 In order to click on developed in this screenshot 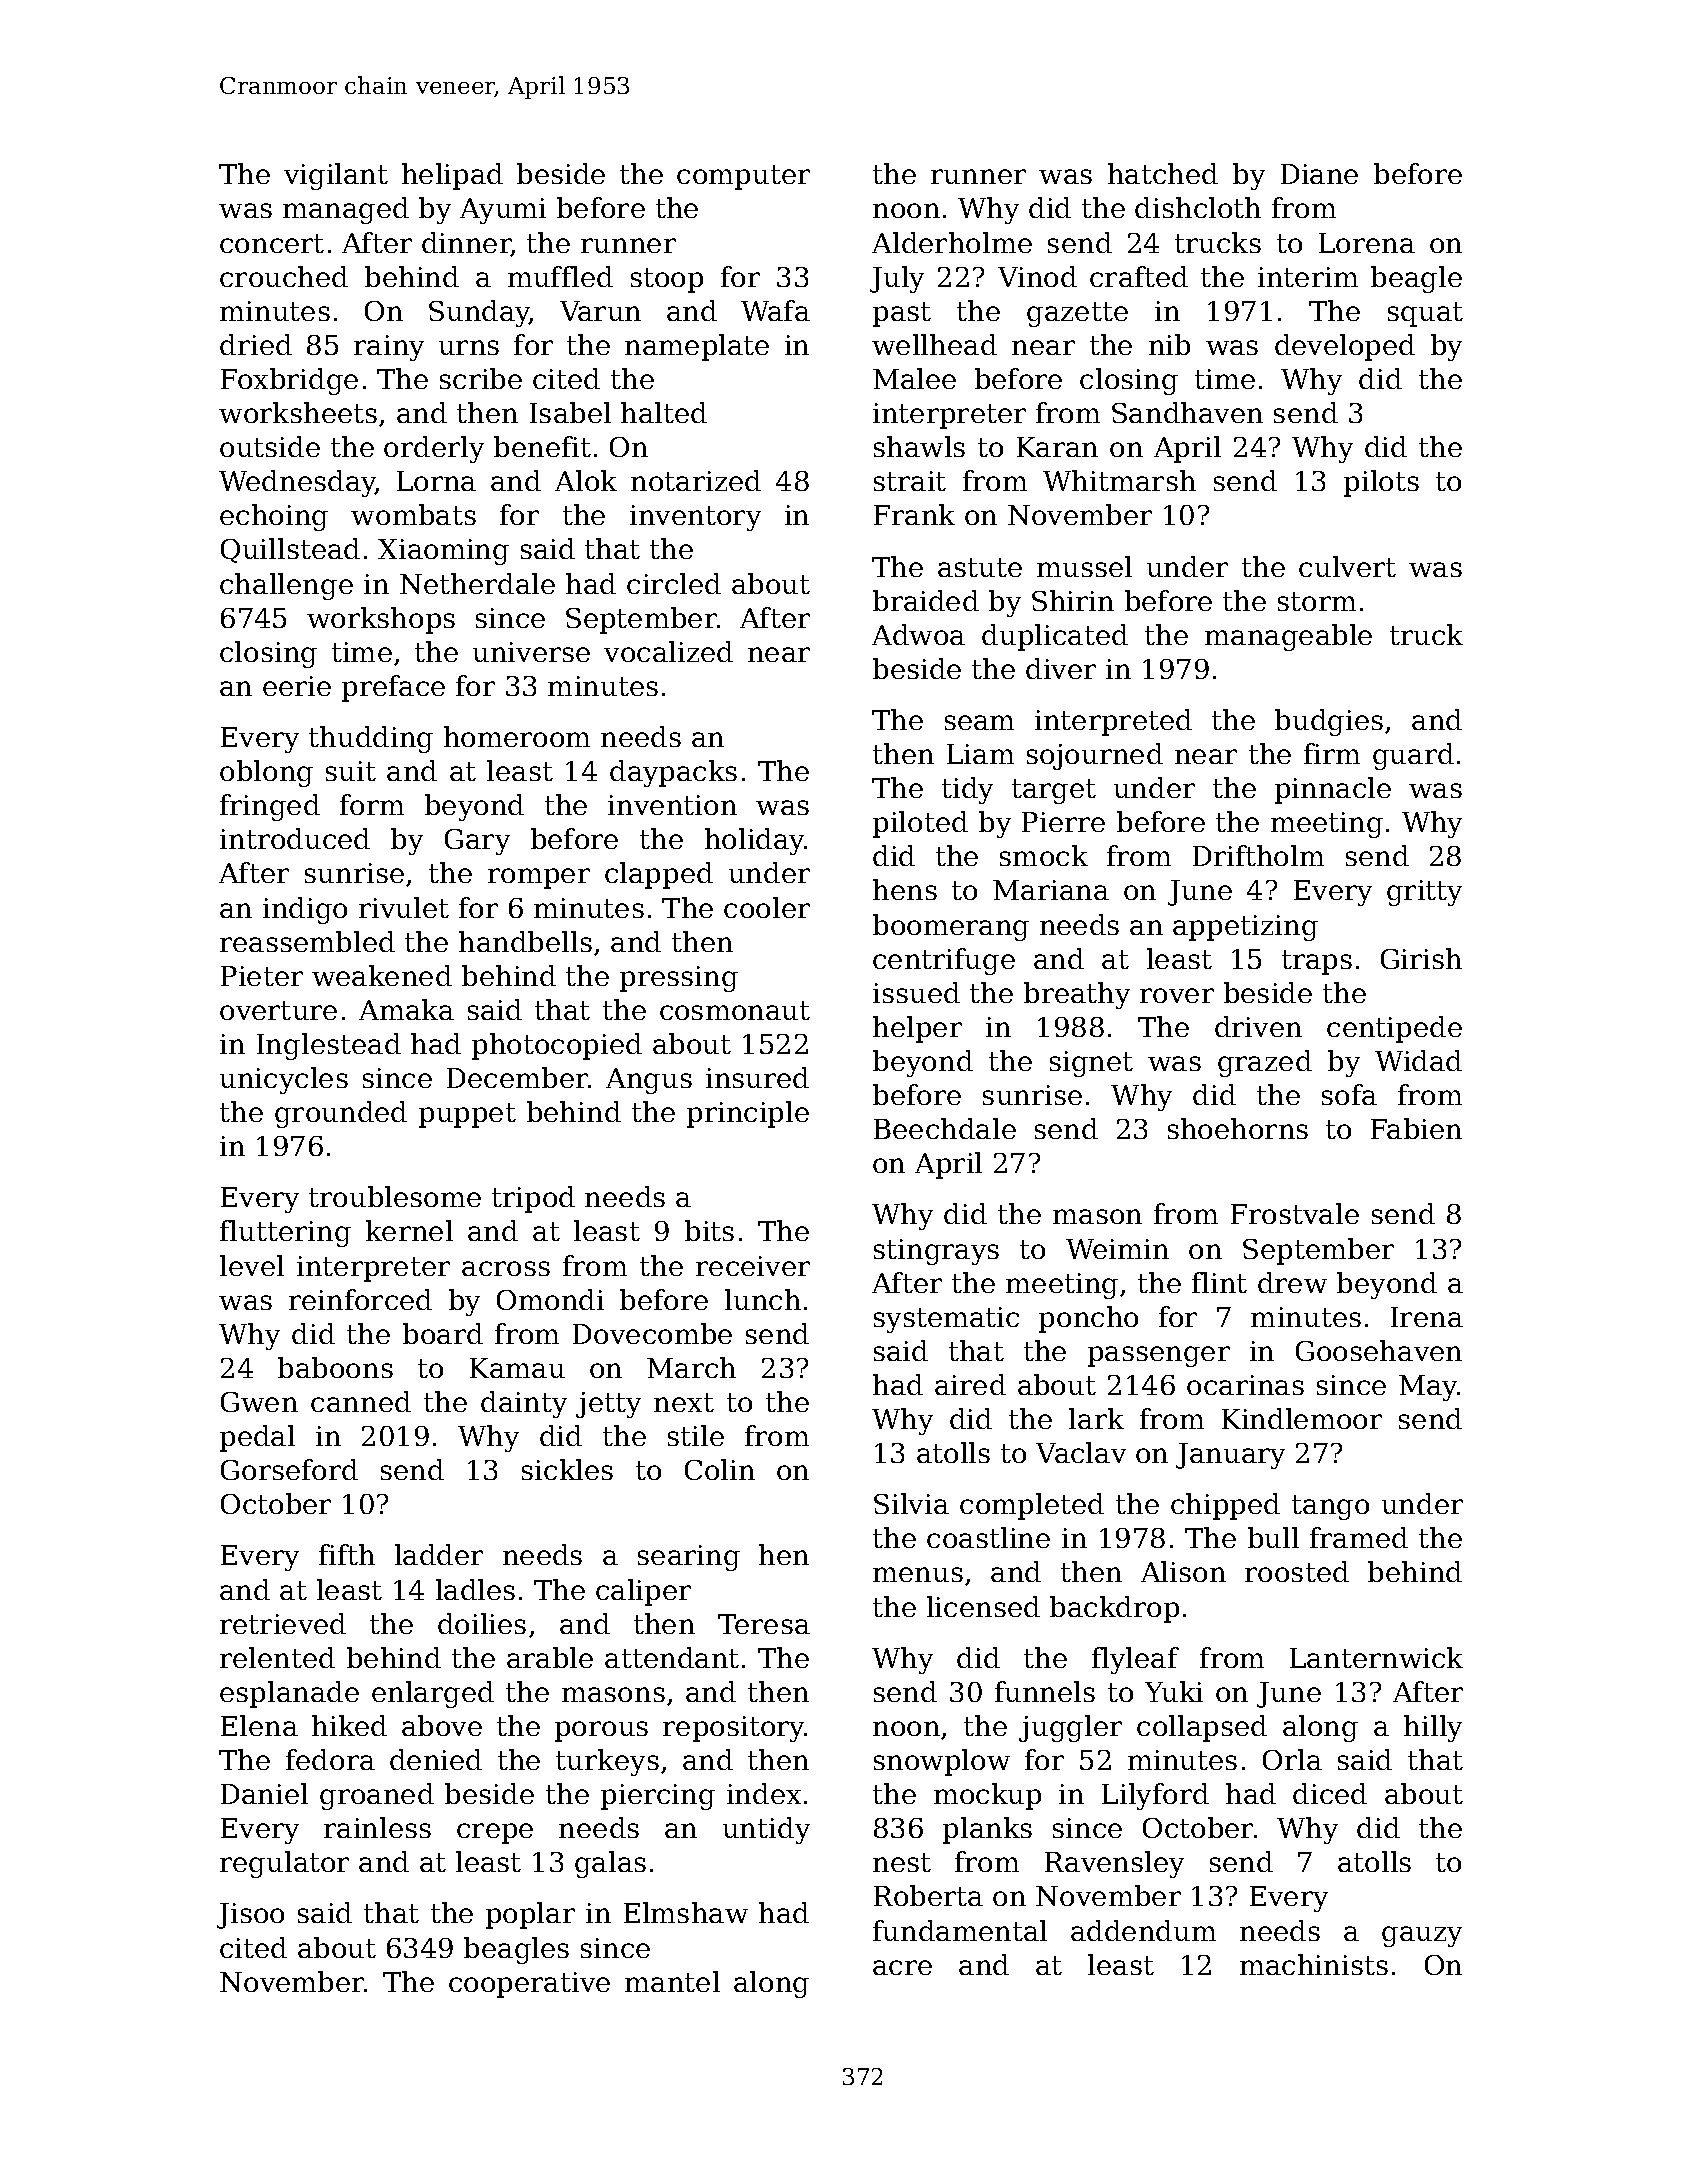, I will do `click(1345, 347)`.
